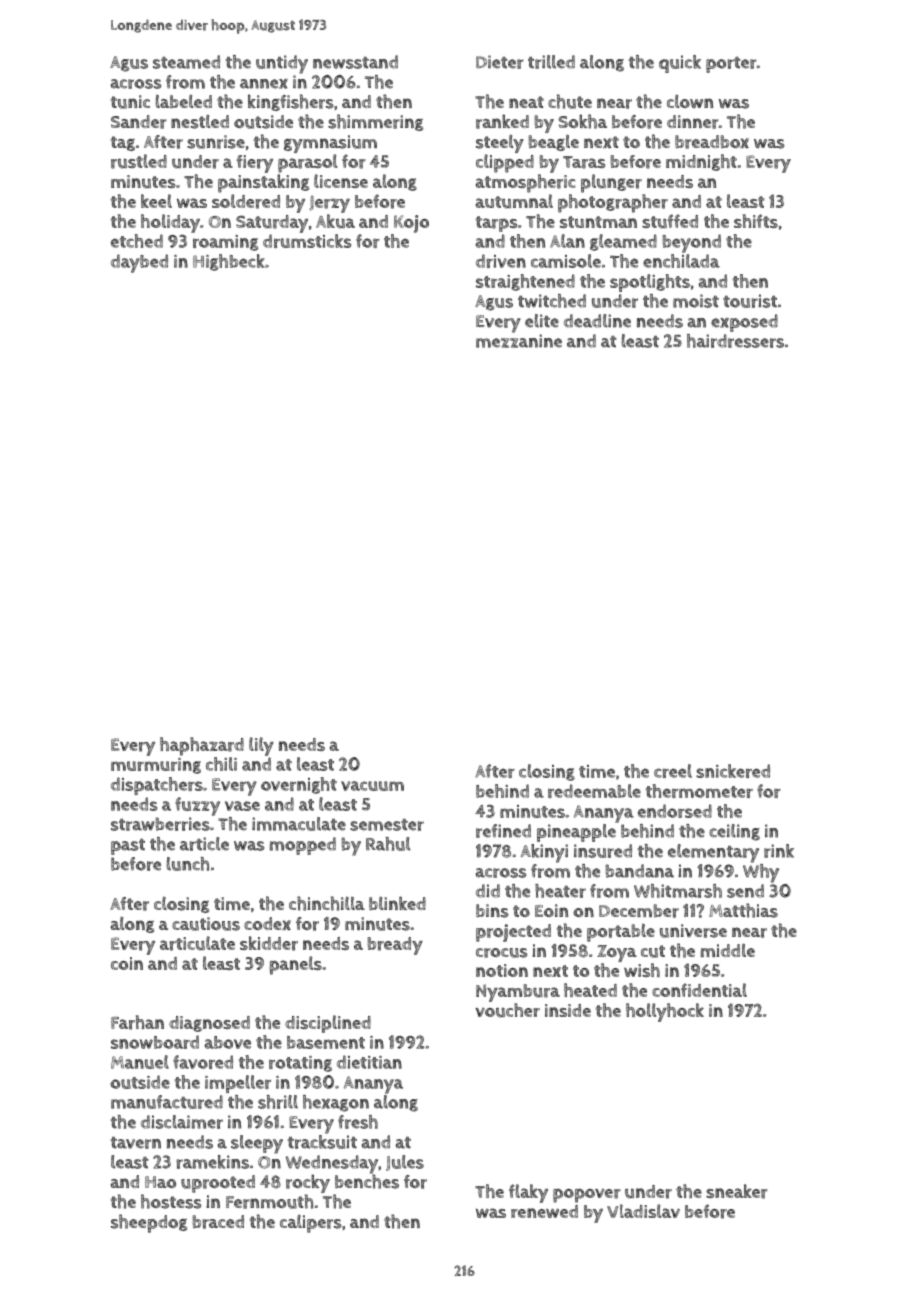 This screenshot has width=908, height=1316. What do you see at coordinates (519, 341) in the screenshot?
I see `mezzanine` at bounding box center [519, 341].
